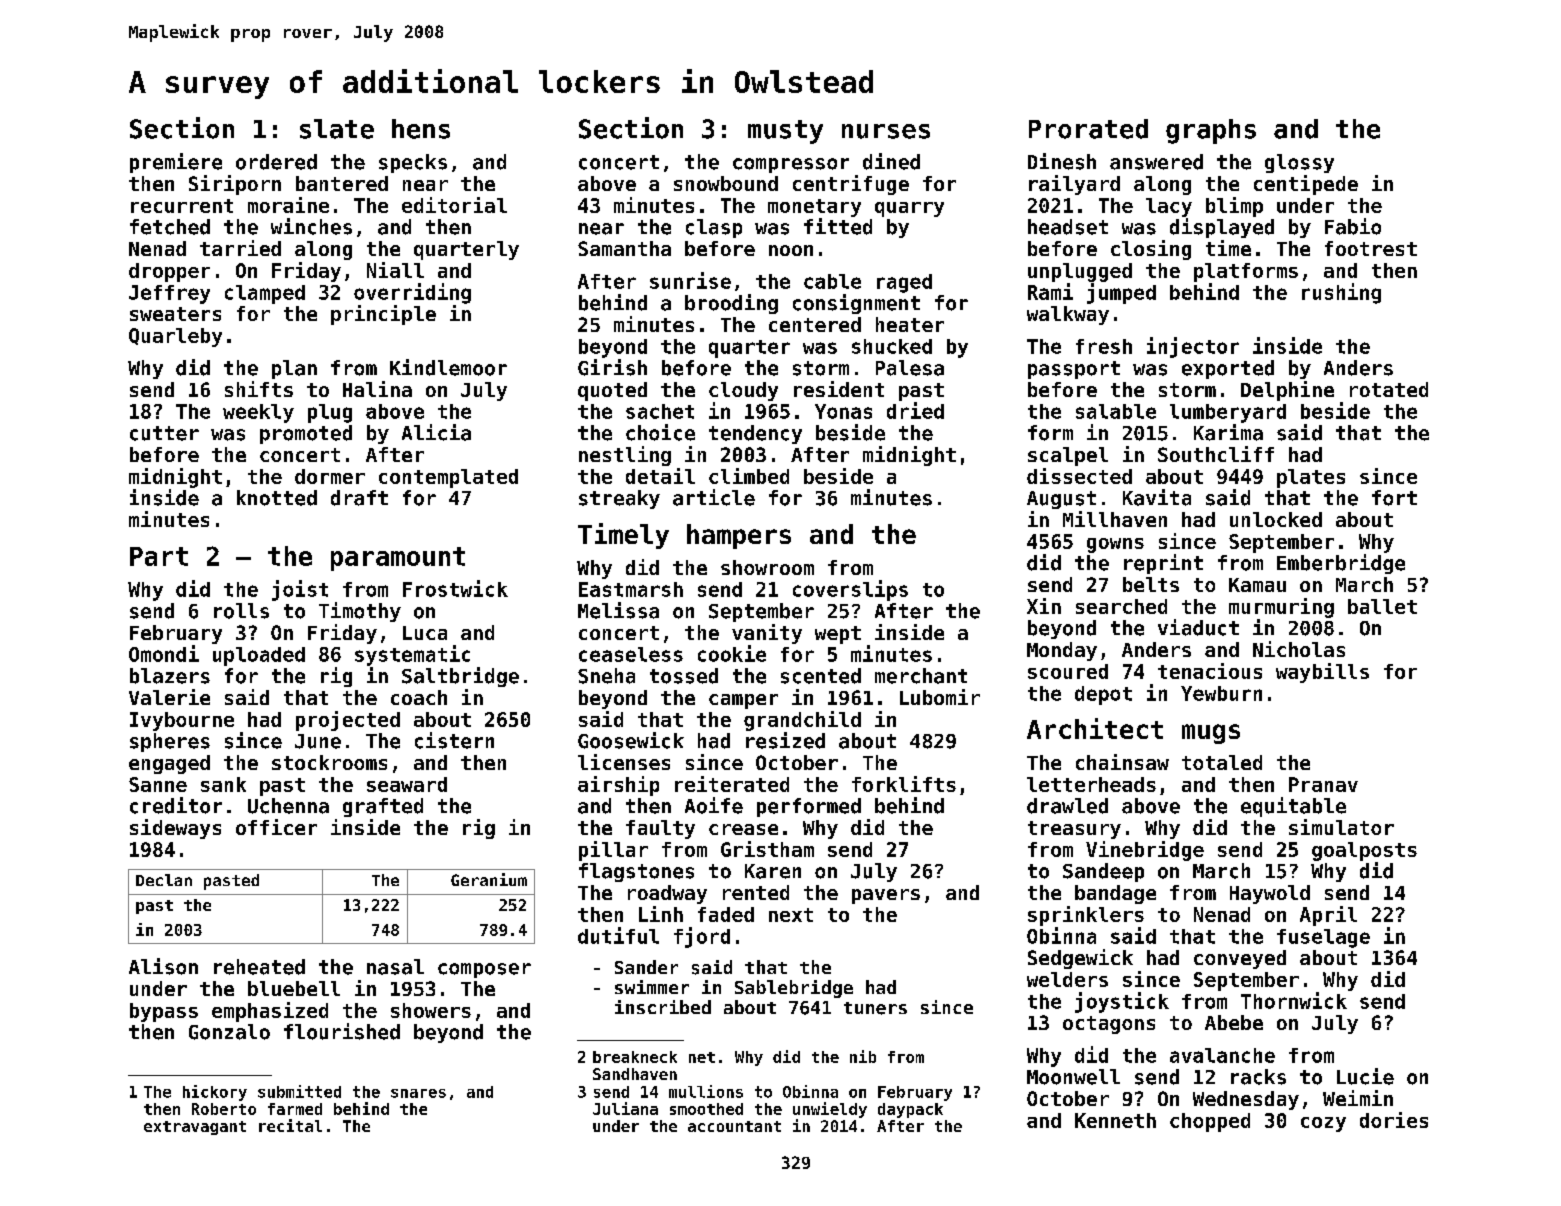  I want to click on bypass, so click(164, 1012).
